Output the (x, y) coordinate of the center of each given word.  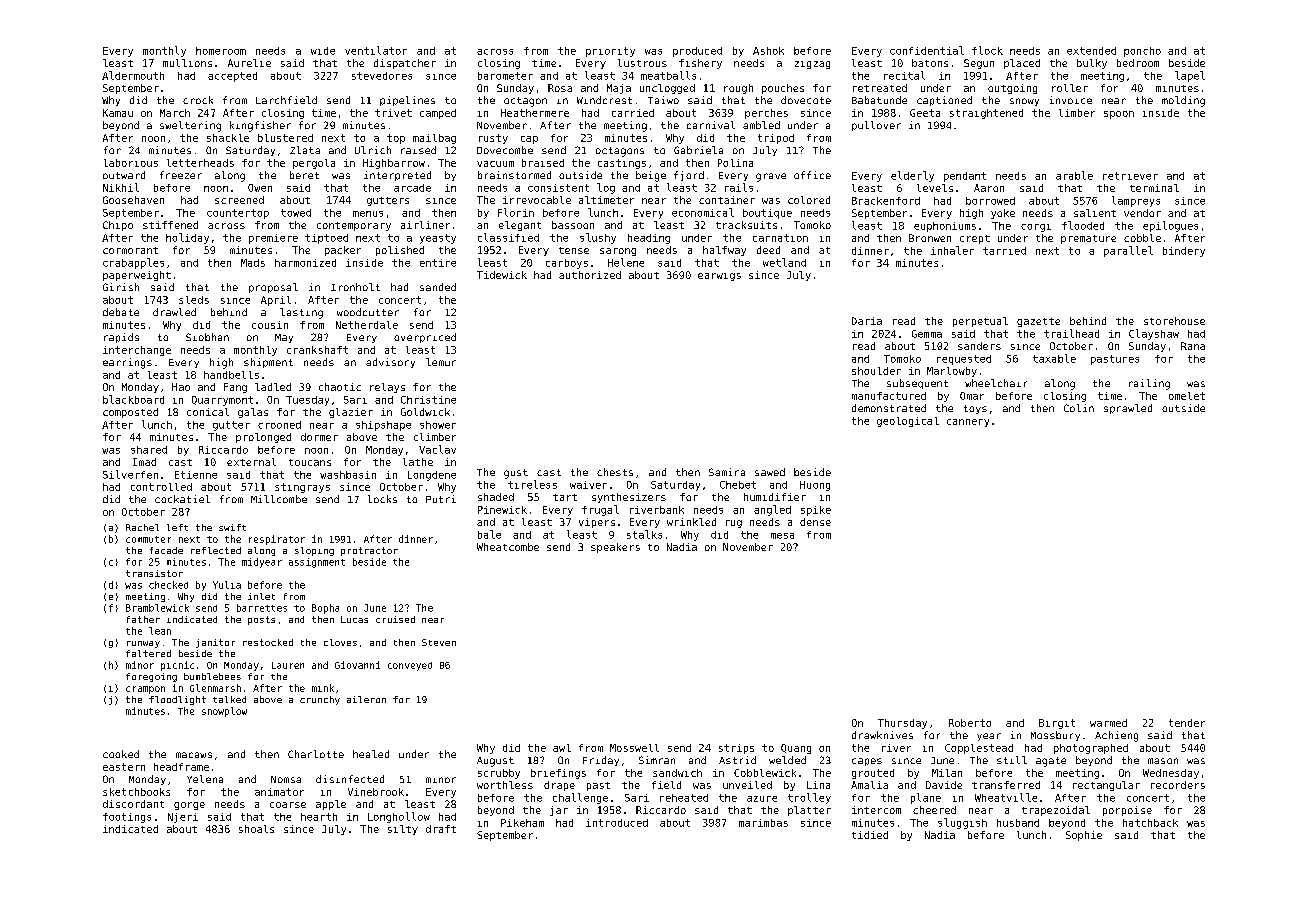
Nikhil (121, 187)
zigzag (812, 65)
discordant (133, 804)
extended (1091, 51)
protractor (369, 551)
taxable (1054, 358)
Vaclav (437, 449)
